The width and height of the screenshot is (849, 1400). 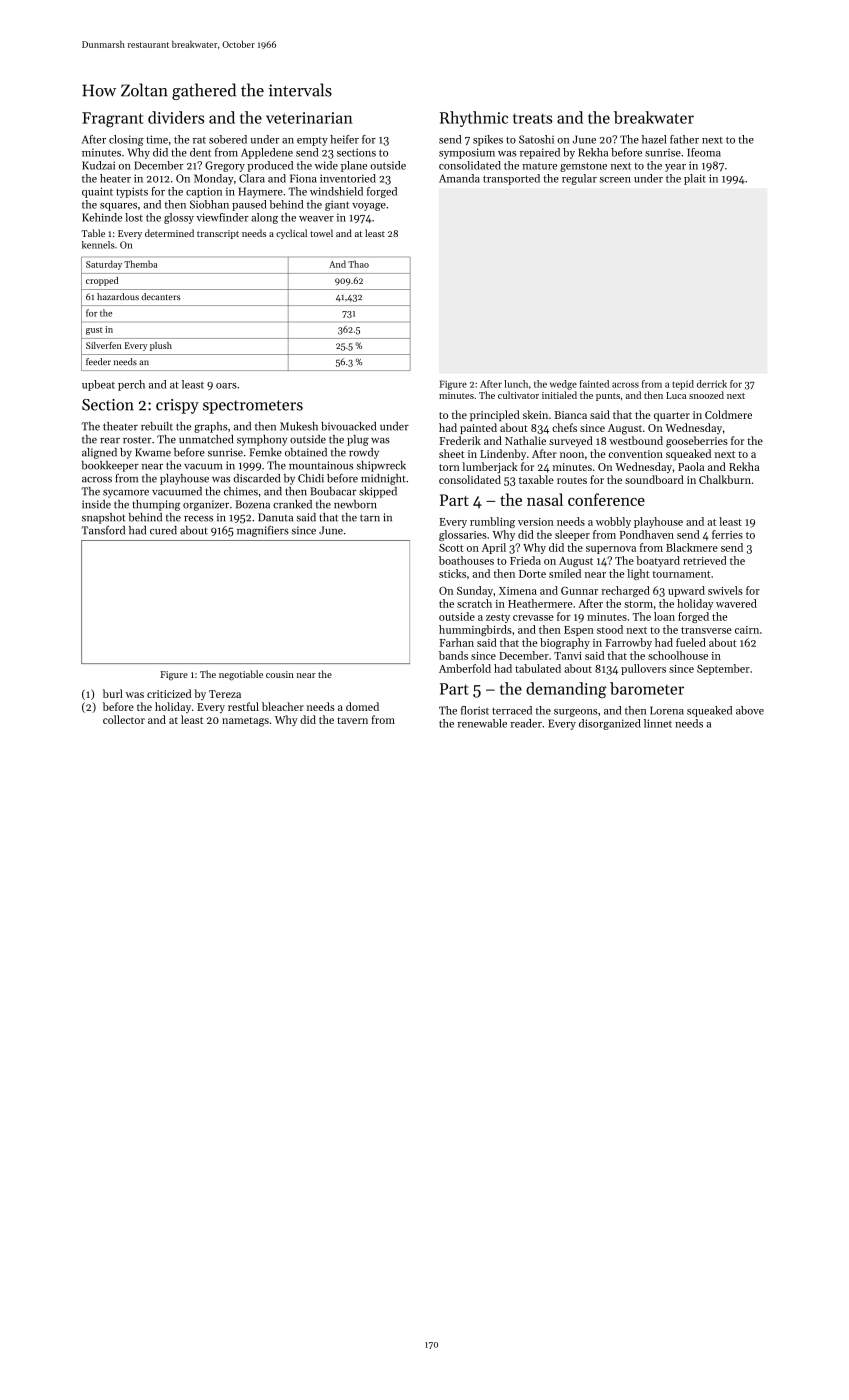 What do you see at coordinates (163, 530) in the screenshot?
I see `cured` at bounding box center [163, 530].
